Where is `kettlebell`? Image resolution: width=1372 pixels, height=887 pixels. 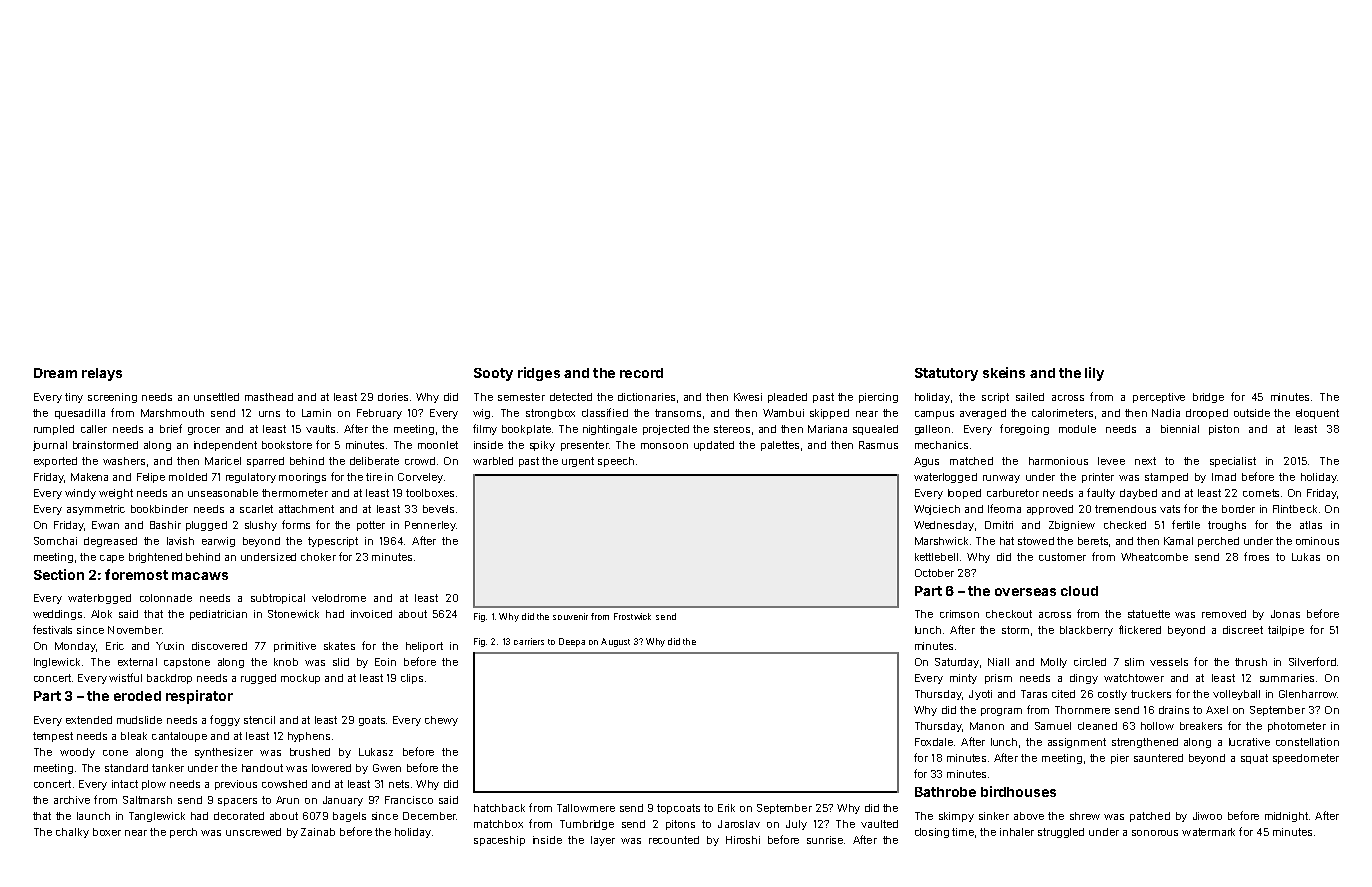 kettlebell is located at coordinates (936, 557).
